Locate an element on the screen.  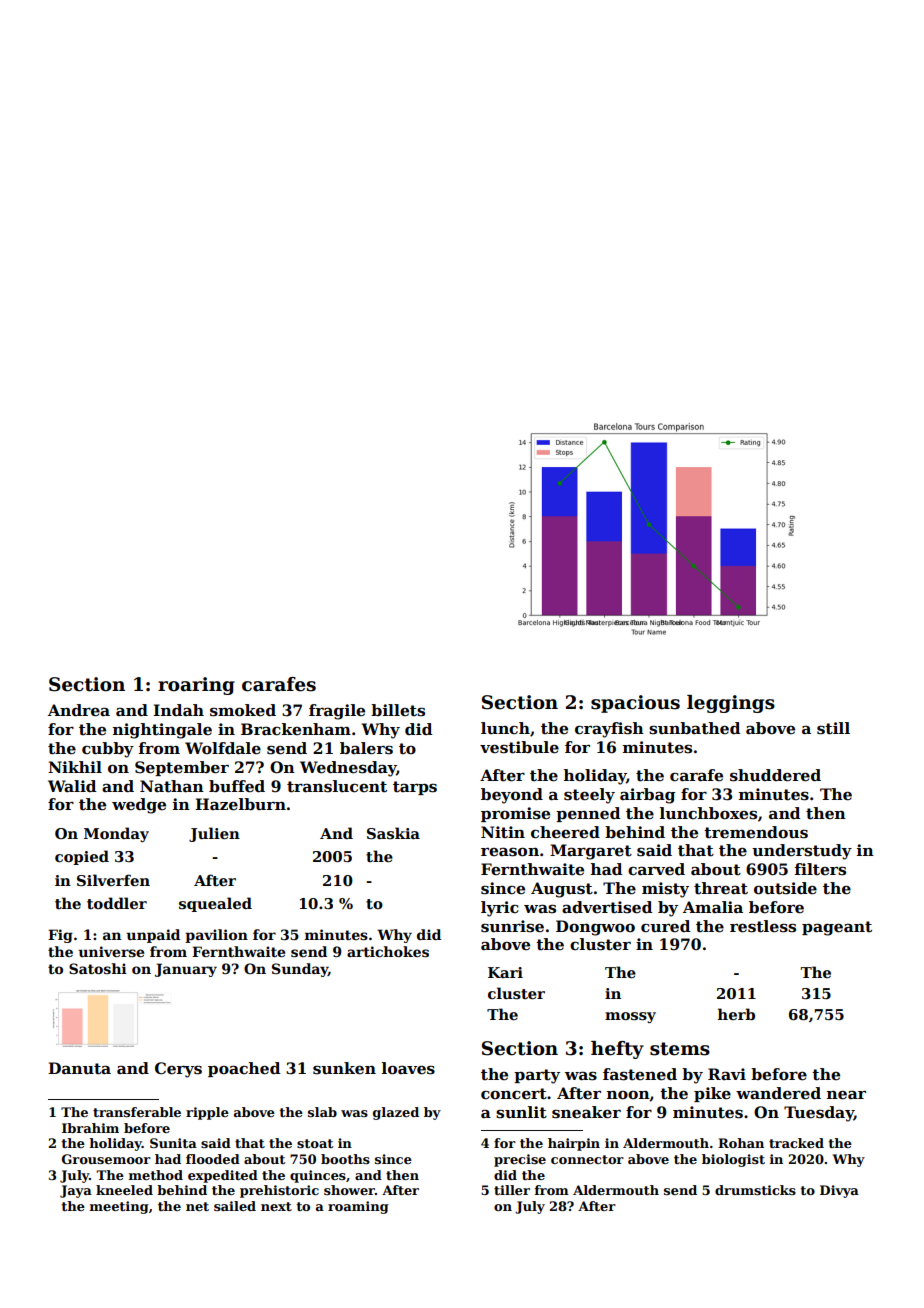
spacious is located at coordinates (635, 704).
